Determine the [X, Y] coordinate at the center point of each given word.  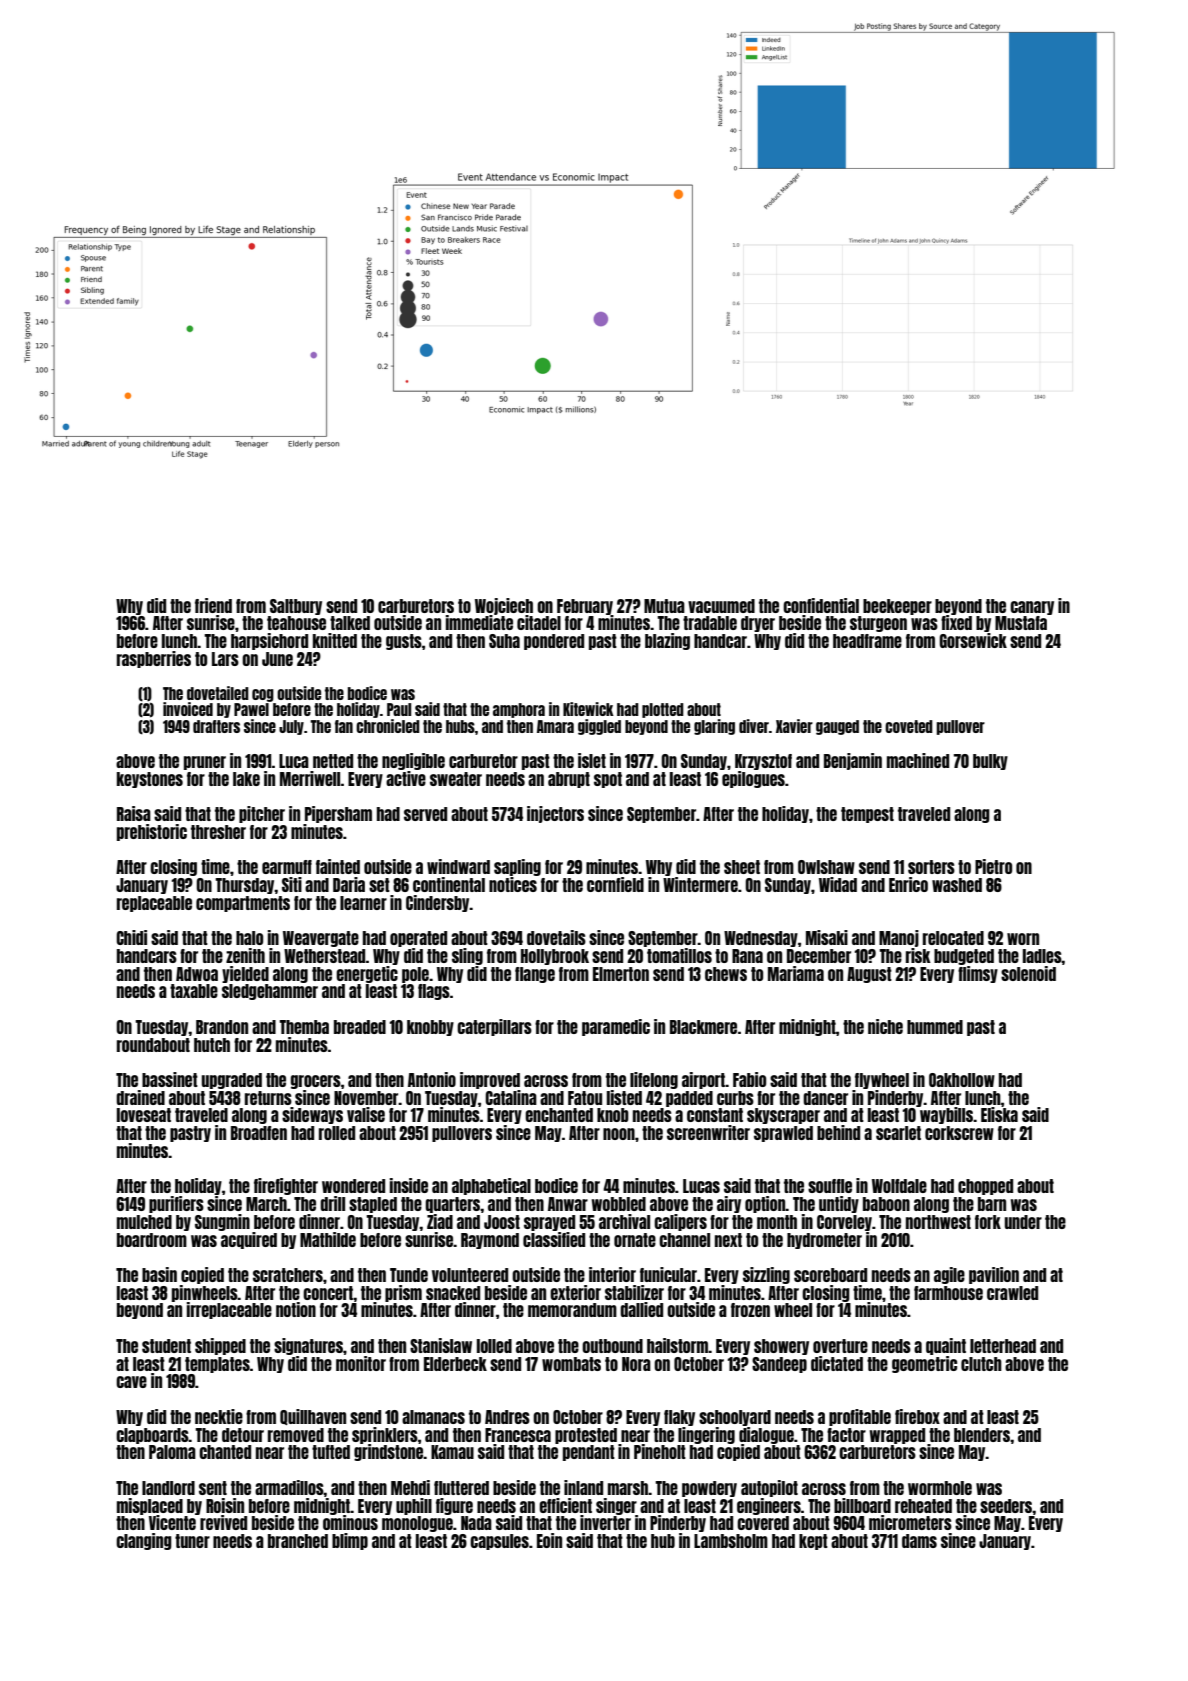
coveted [909, 726]
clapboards [152, 1436]
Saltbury [296, 607]
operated [418, 939]
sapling [517, 867]
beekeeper [897, 607]
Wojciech [504, 606]
